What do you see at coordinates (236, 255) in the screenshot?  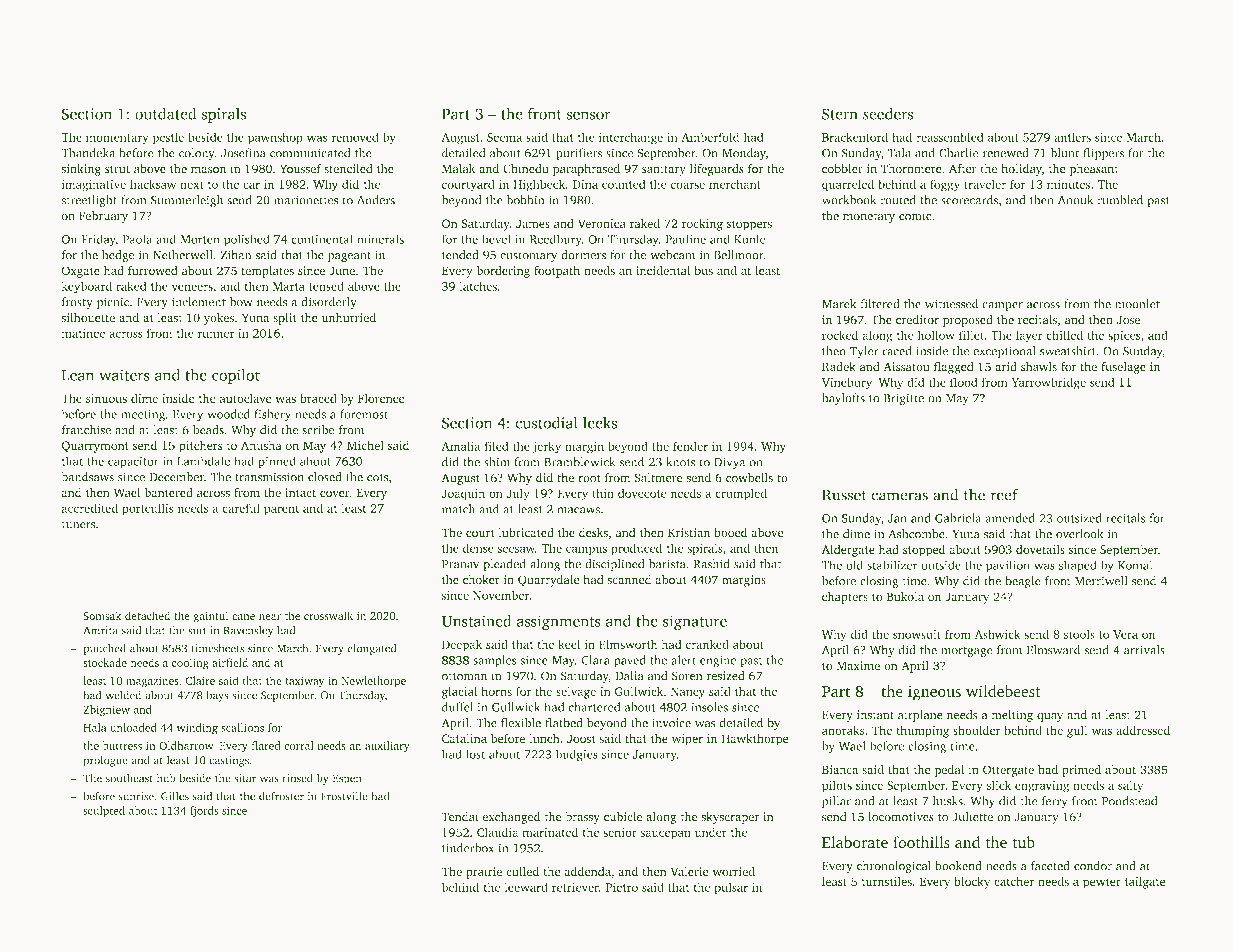 I see `Zihan` at bounding box center [236, 255].
